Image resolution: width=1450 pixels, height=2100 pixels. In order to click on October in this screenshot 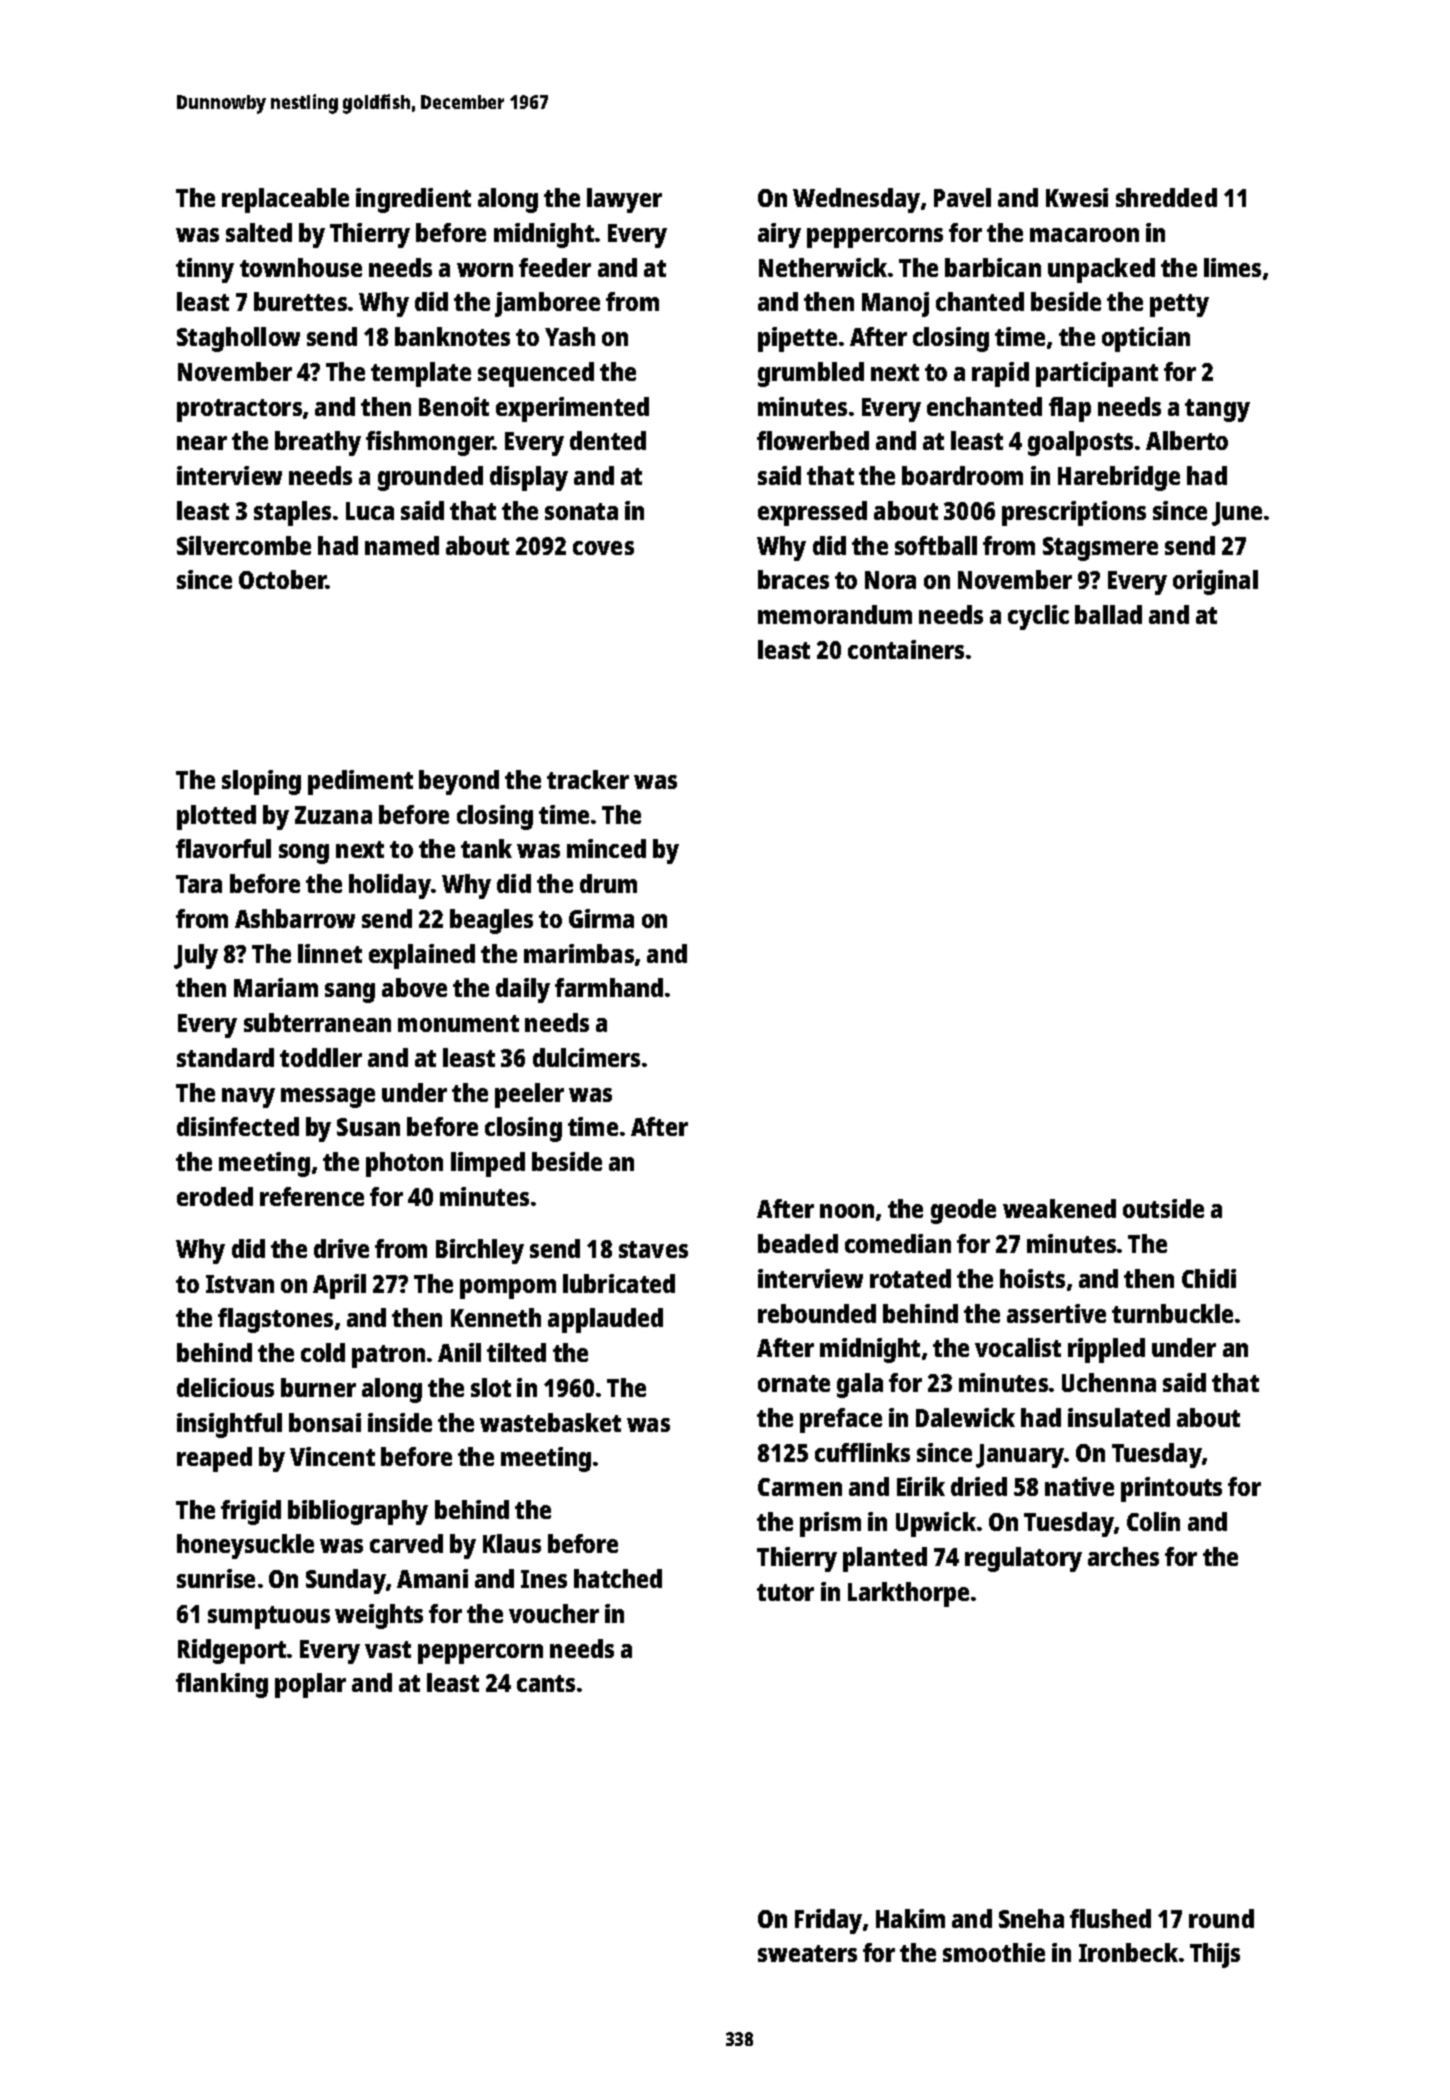, I will do `click(283, 579)`.
